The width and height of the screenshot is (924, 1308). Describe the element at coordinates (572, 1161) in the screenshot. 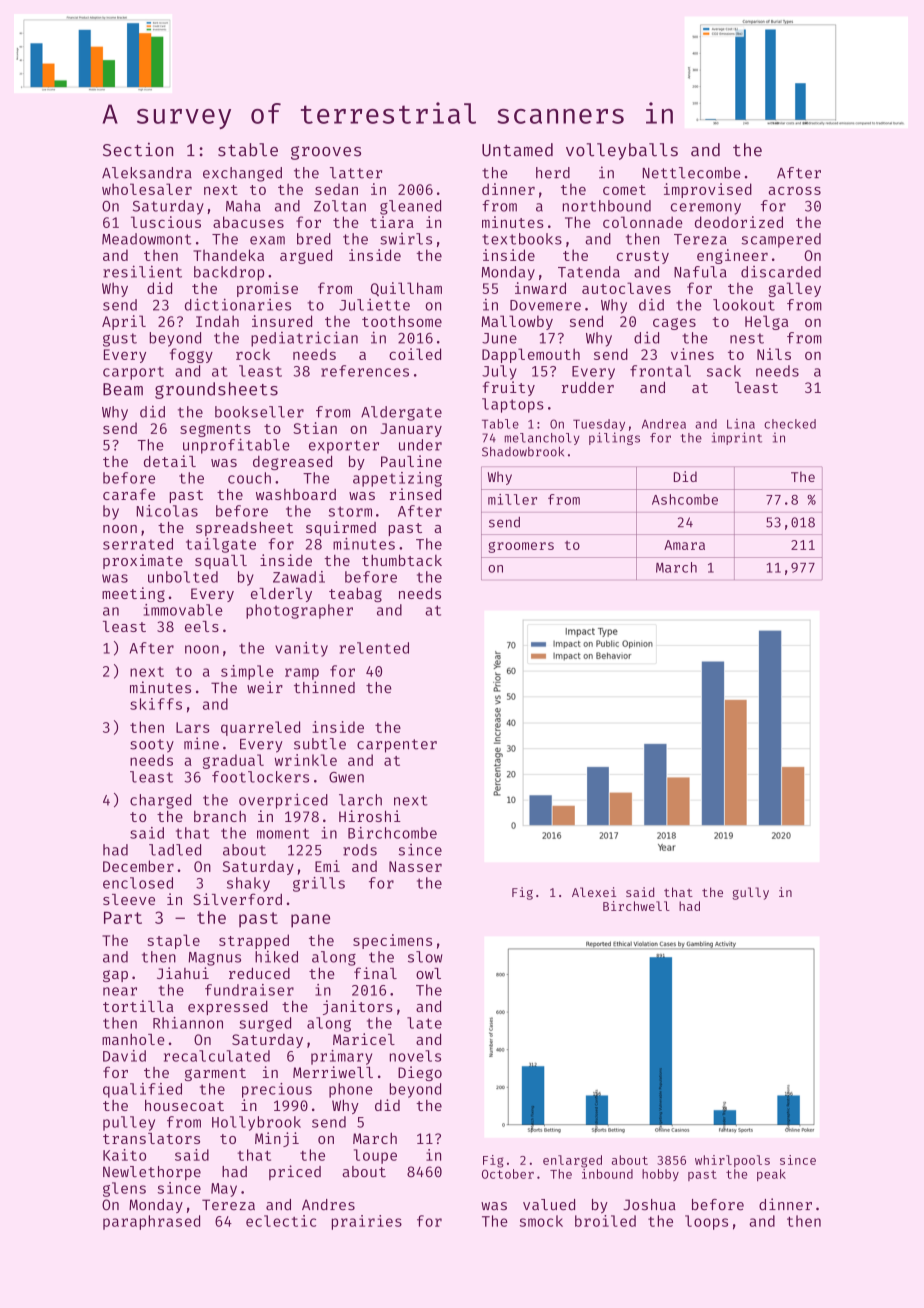

I see `enlarged` at that location.
